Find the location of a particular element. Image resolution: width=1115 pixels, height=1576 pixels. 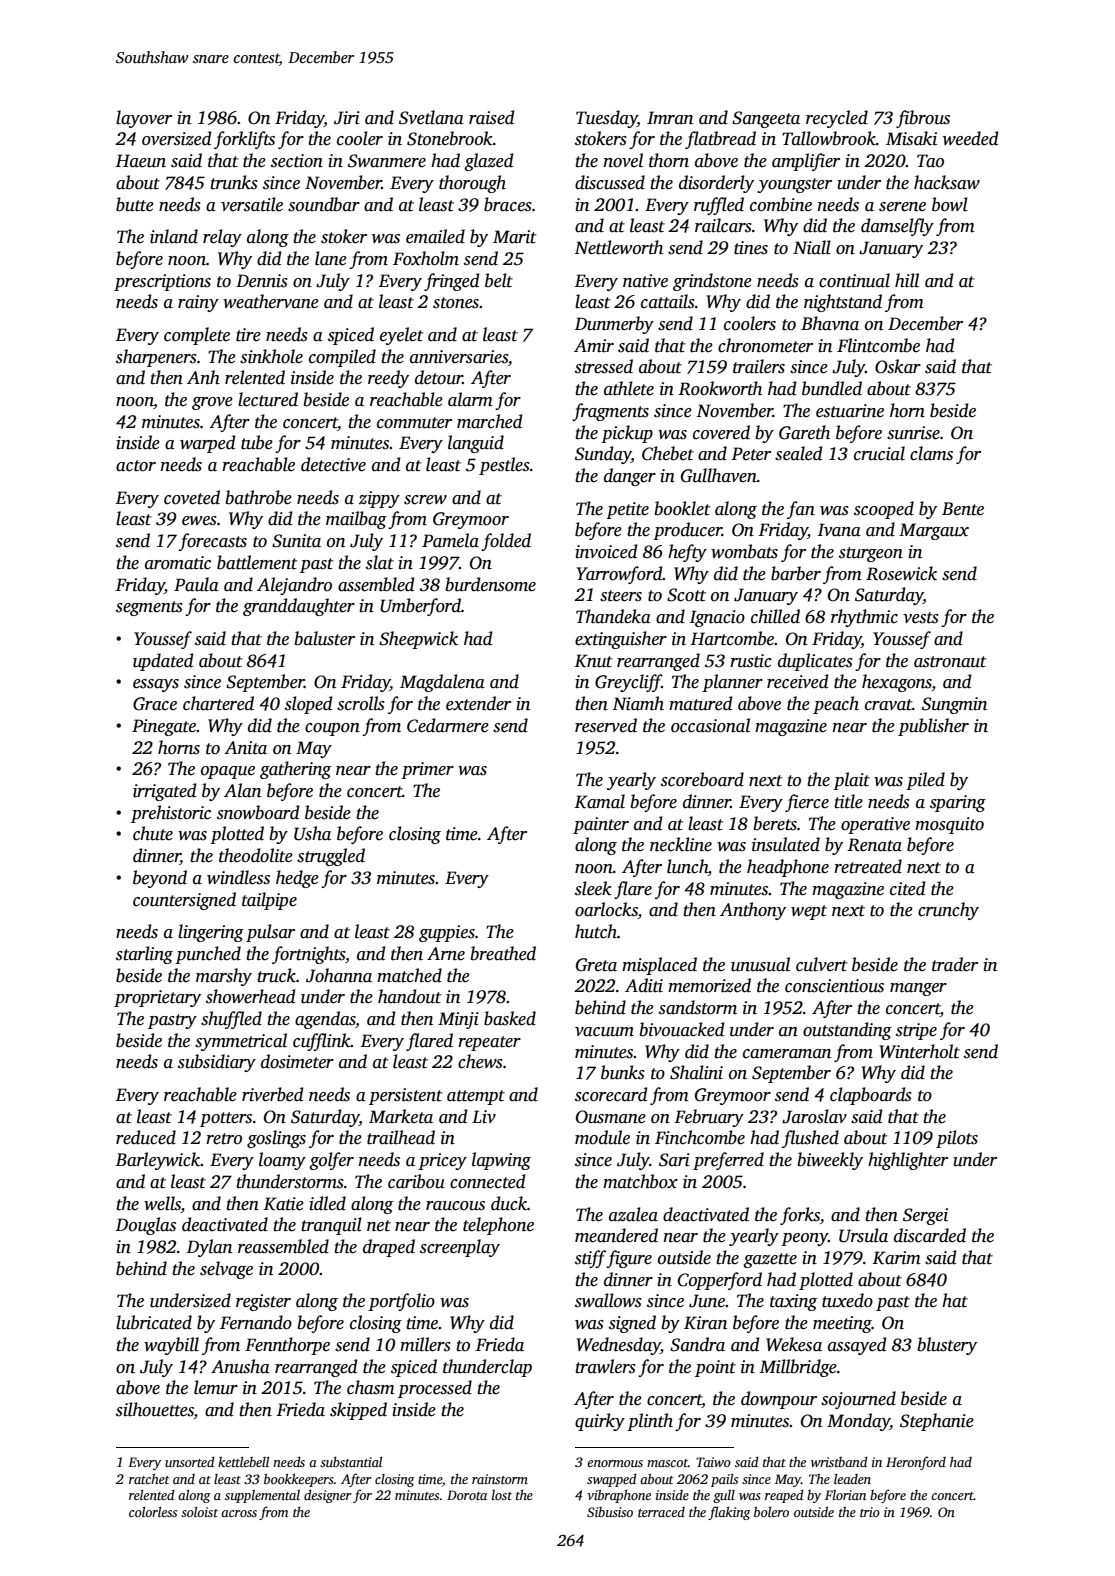

cameraman is located at coordinates (787, 1054).
